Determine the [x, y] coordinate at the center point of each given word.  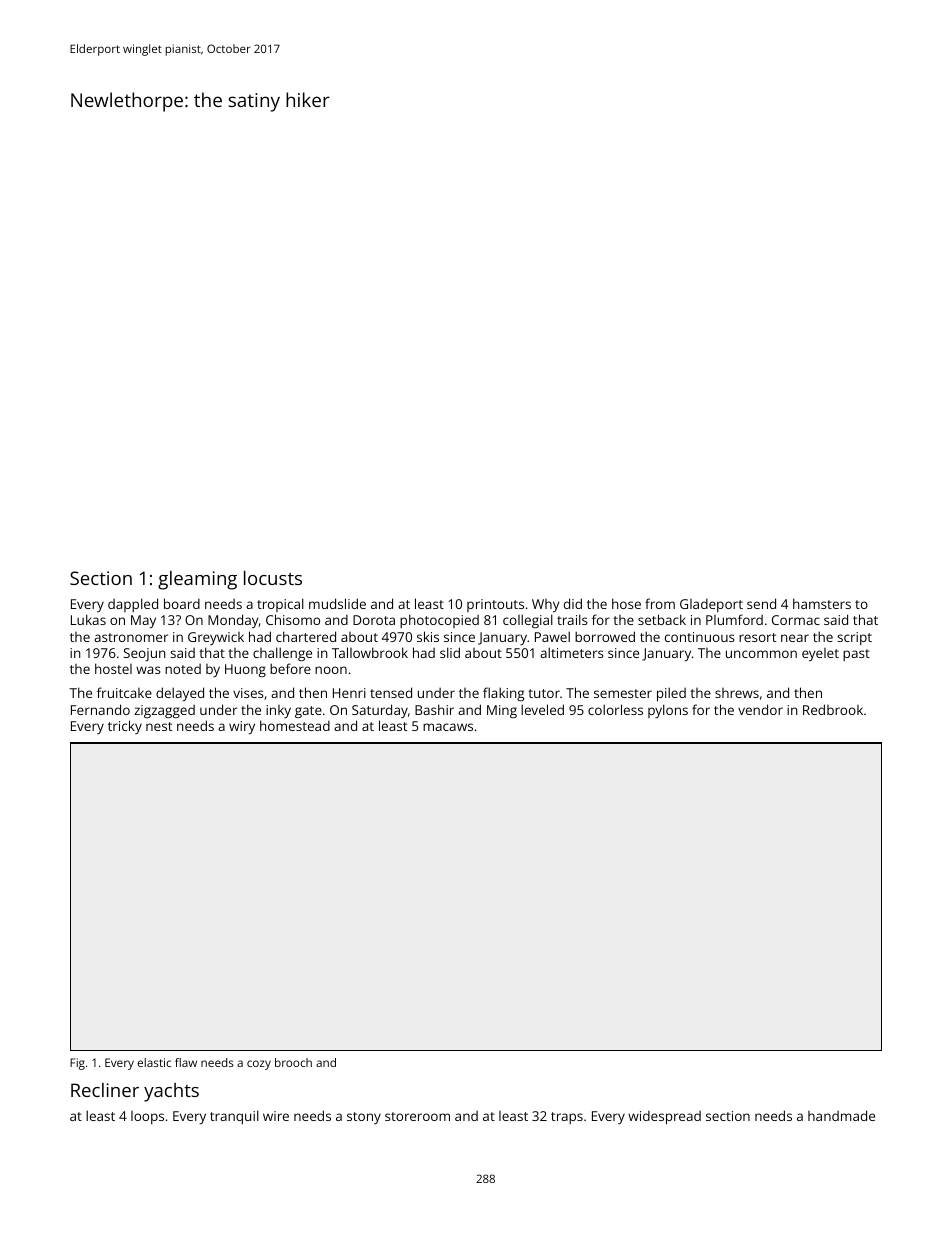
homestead [295, 725]
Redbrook [833, 709]
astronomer [131, 637]
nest [159, 726]
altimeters [572, 652]
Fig [77, 1064]
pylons [668, 711]
